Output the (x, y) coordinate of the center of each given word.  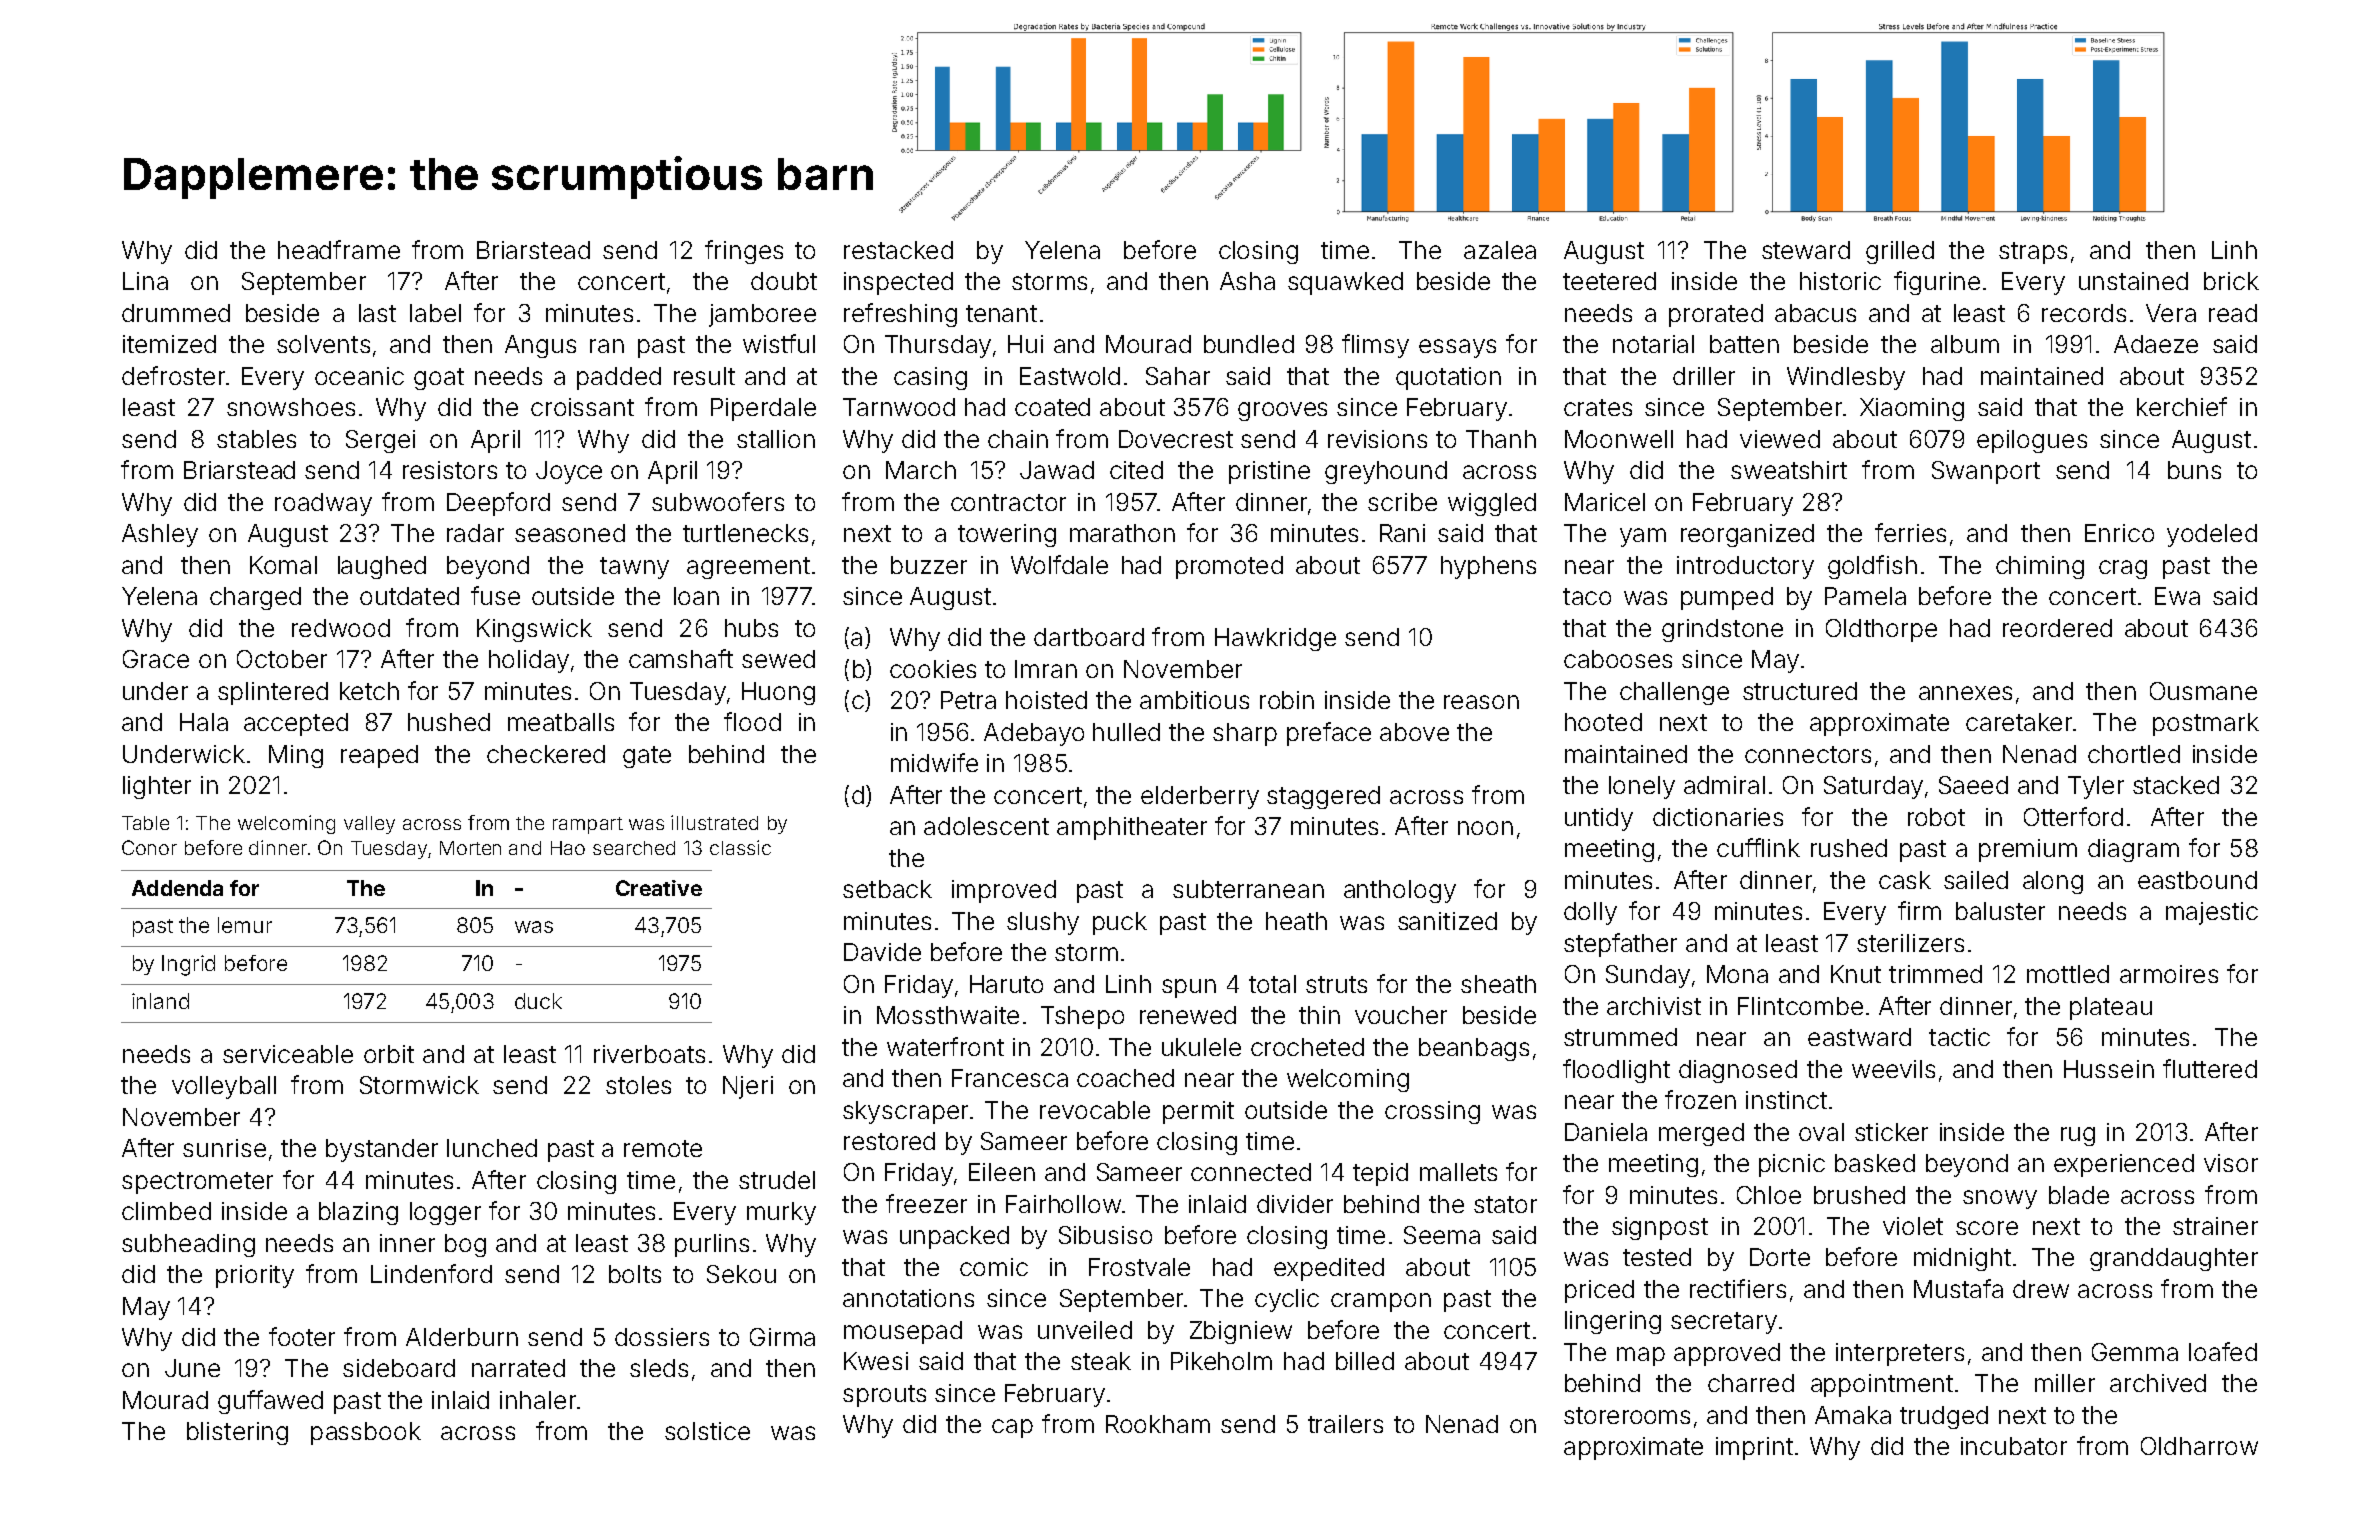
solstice (707, 1431)
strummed (1620, 1037)
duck (538, 1001)
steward (1806, 250)
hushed (449, 722)
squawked (1345, 283)
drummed (176, 313)
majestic (2212, 913)
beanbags (1474, 1049)
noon (1485, 828)
